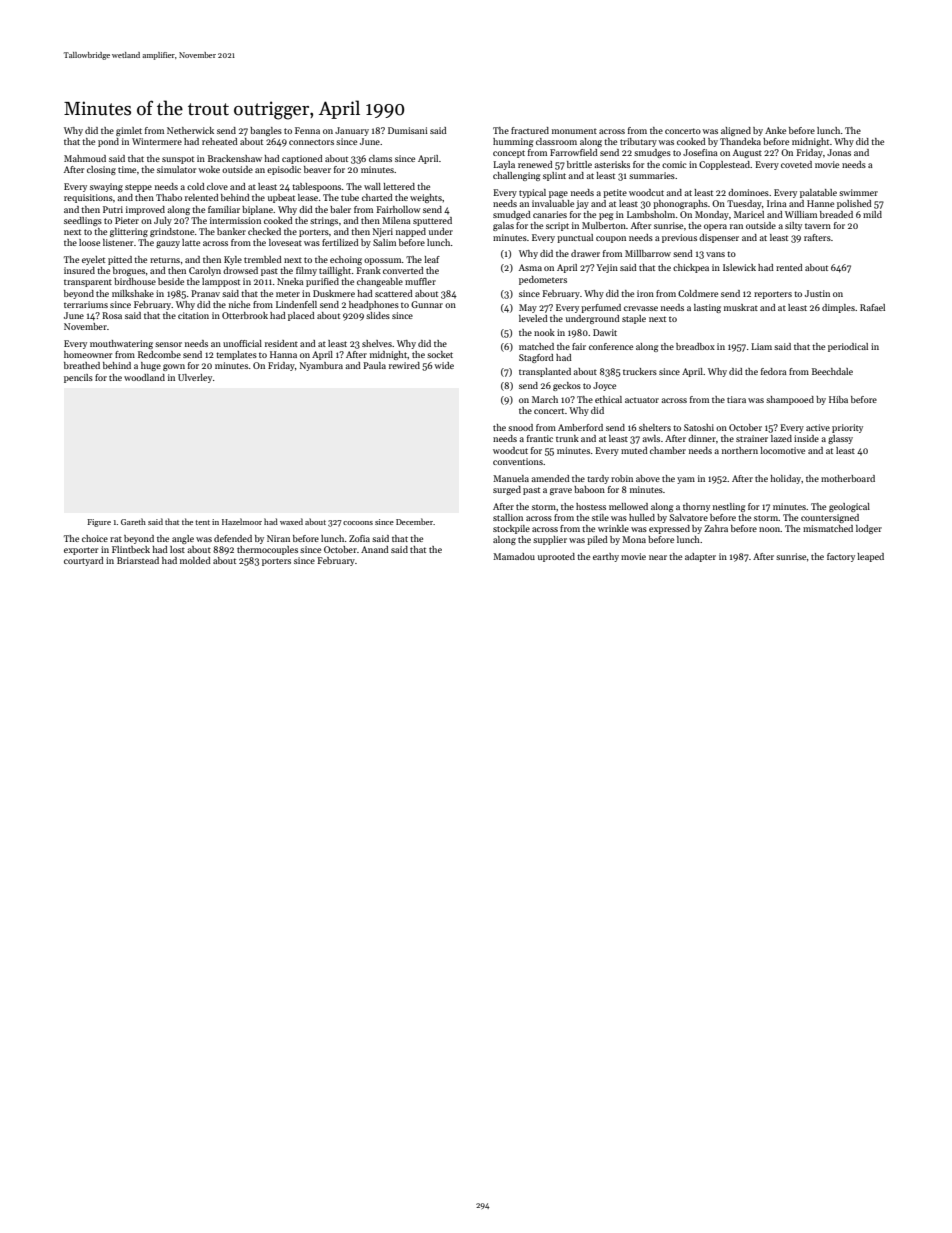  What do you see at coordinates (550, 540) in the screenshot?
I see `supplier` at bounding box center [550, 540].
